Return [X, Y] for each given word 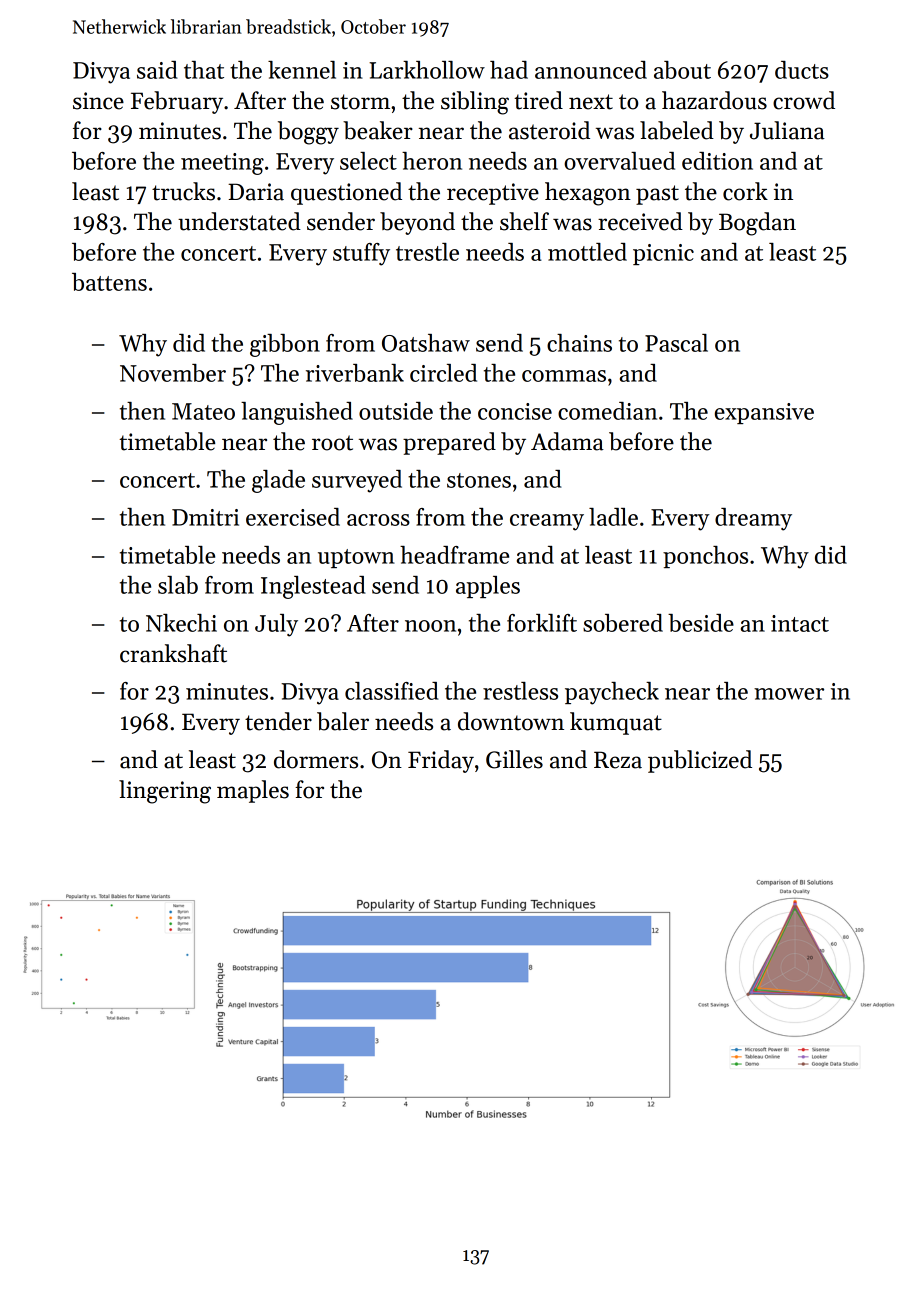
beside [701, 623]
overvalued [619, 161]
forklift [542, 623]
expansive [764, 413]
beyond [417, 223]
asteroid [549, 130]
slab [178, 585]
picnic [663, 254]
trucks [183, 191]
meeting [222, 164]
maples [253, 791]
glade [278, 481]
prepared [449, 443]
